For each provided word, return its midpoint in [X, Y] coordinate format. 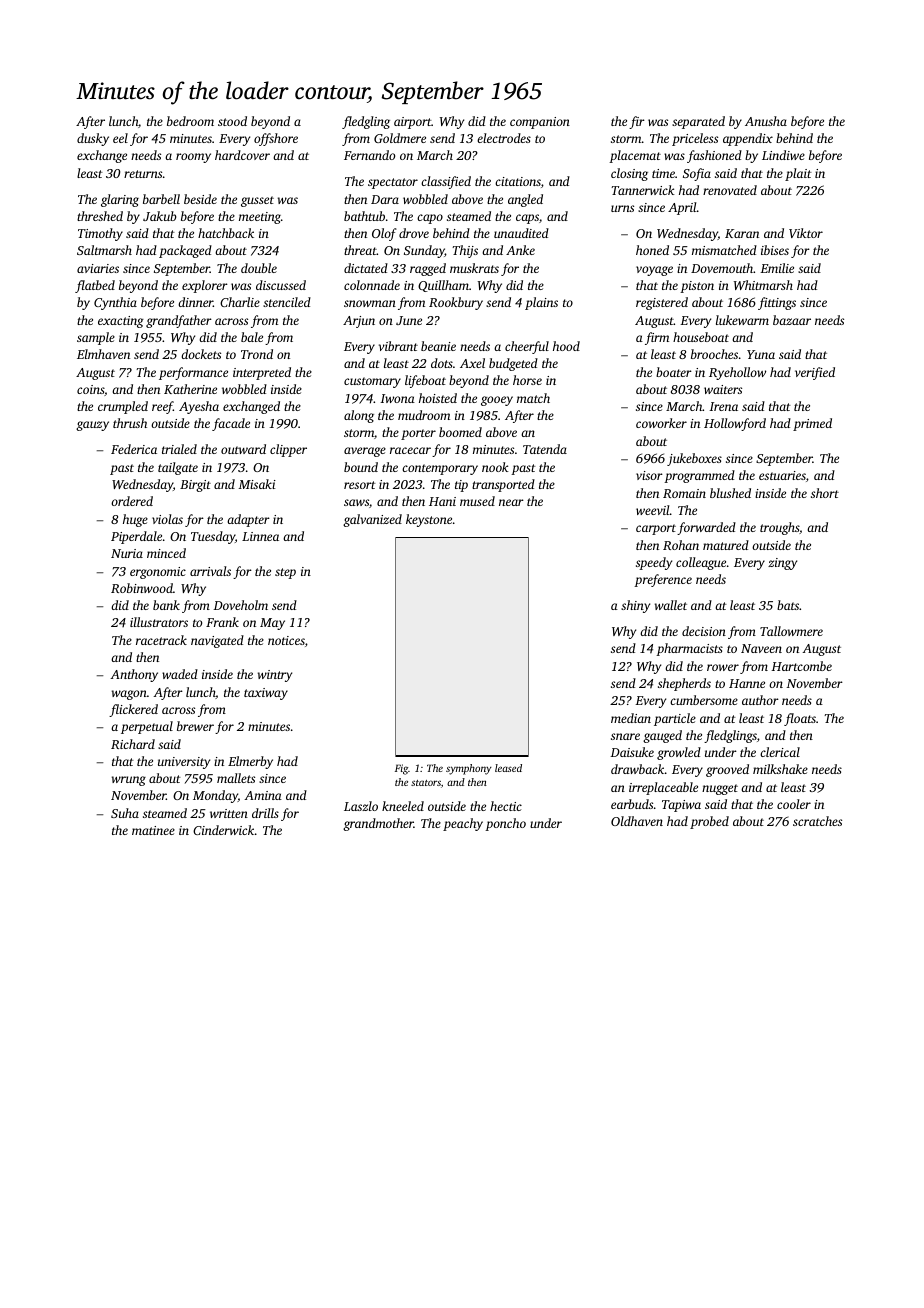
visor [649, 475]
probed [709, 822]
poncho [505, 824]
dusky [93, 139]
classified [446, 182]
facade [231, 424]
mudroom [424, 415]
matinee [153, 830]
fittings [777, 303]
